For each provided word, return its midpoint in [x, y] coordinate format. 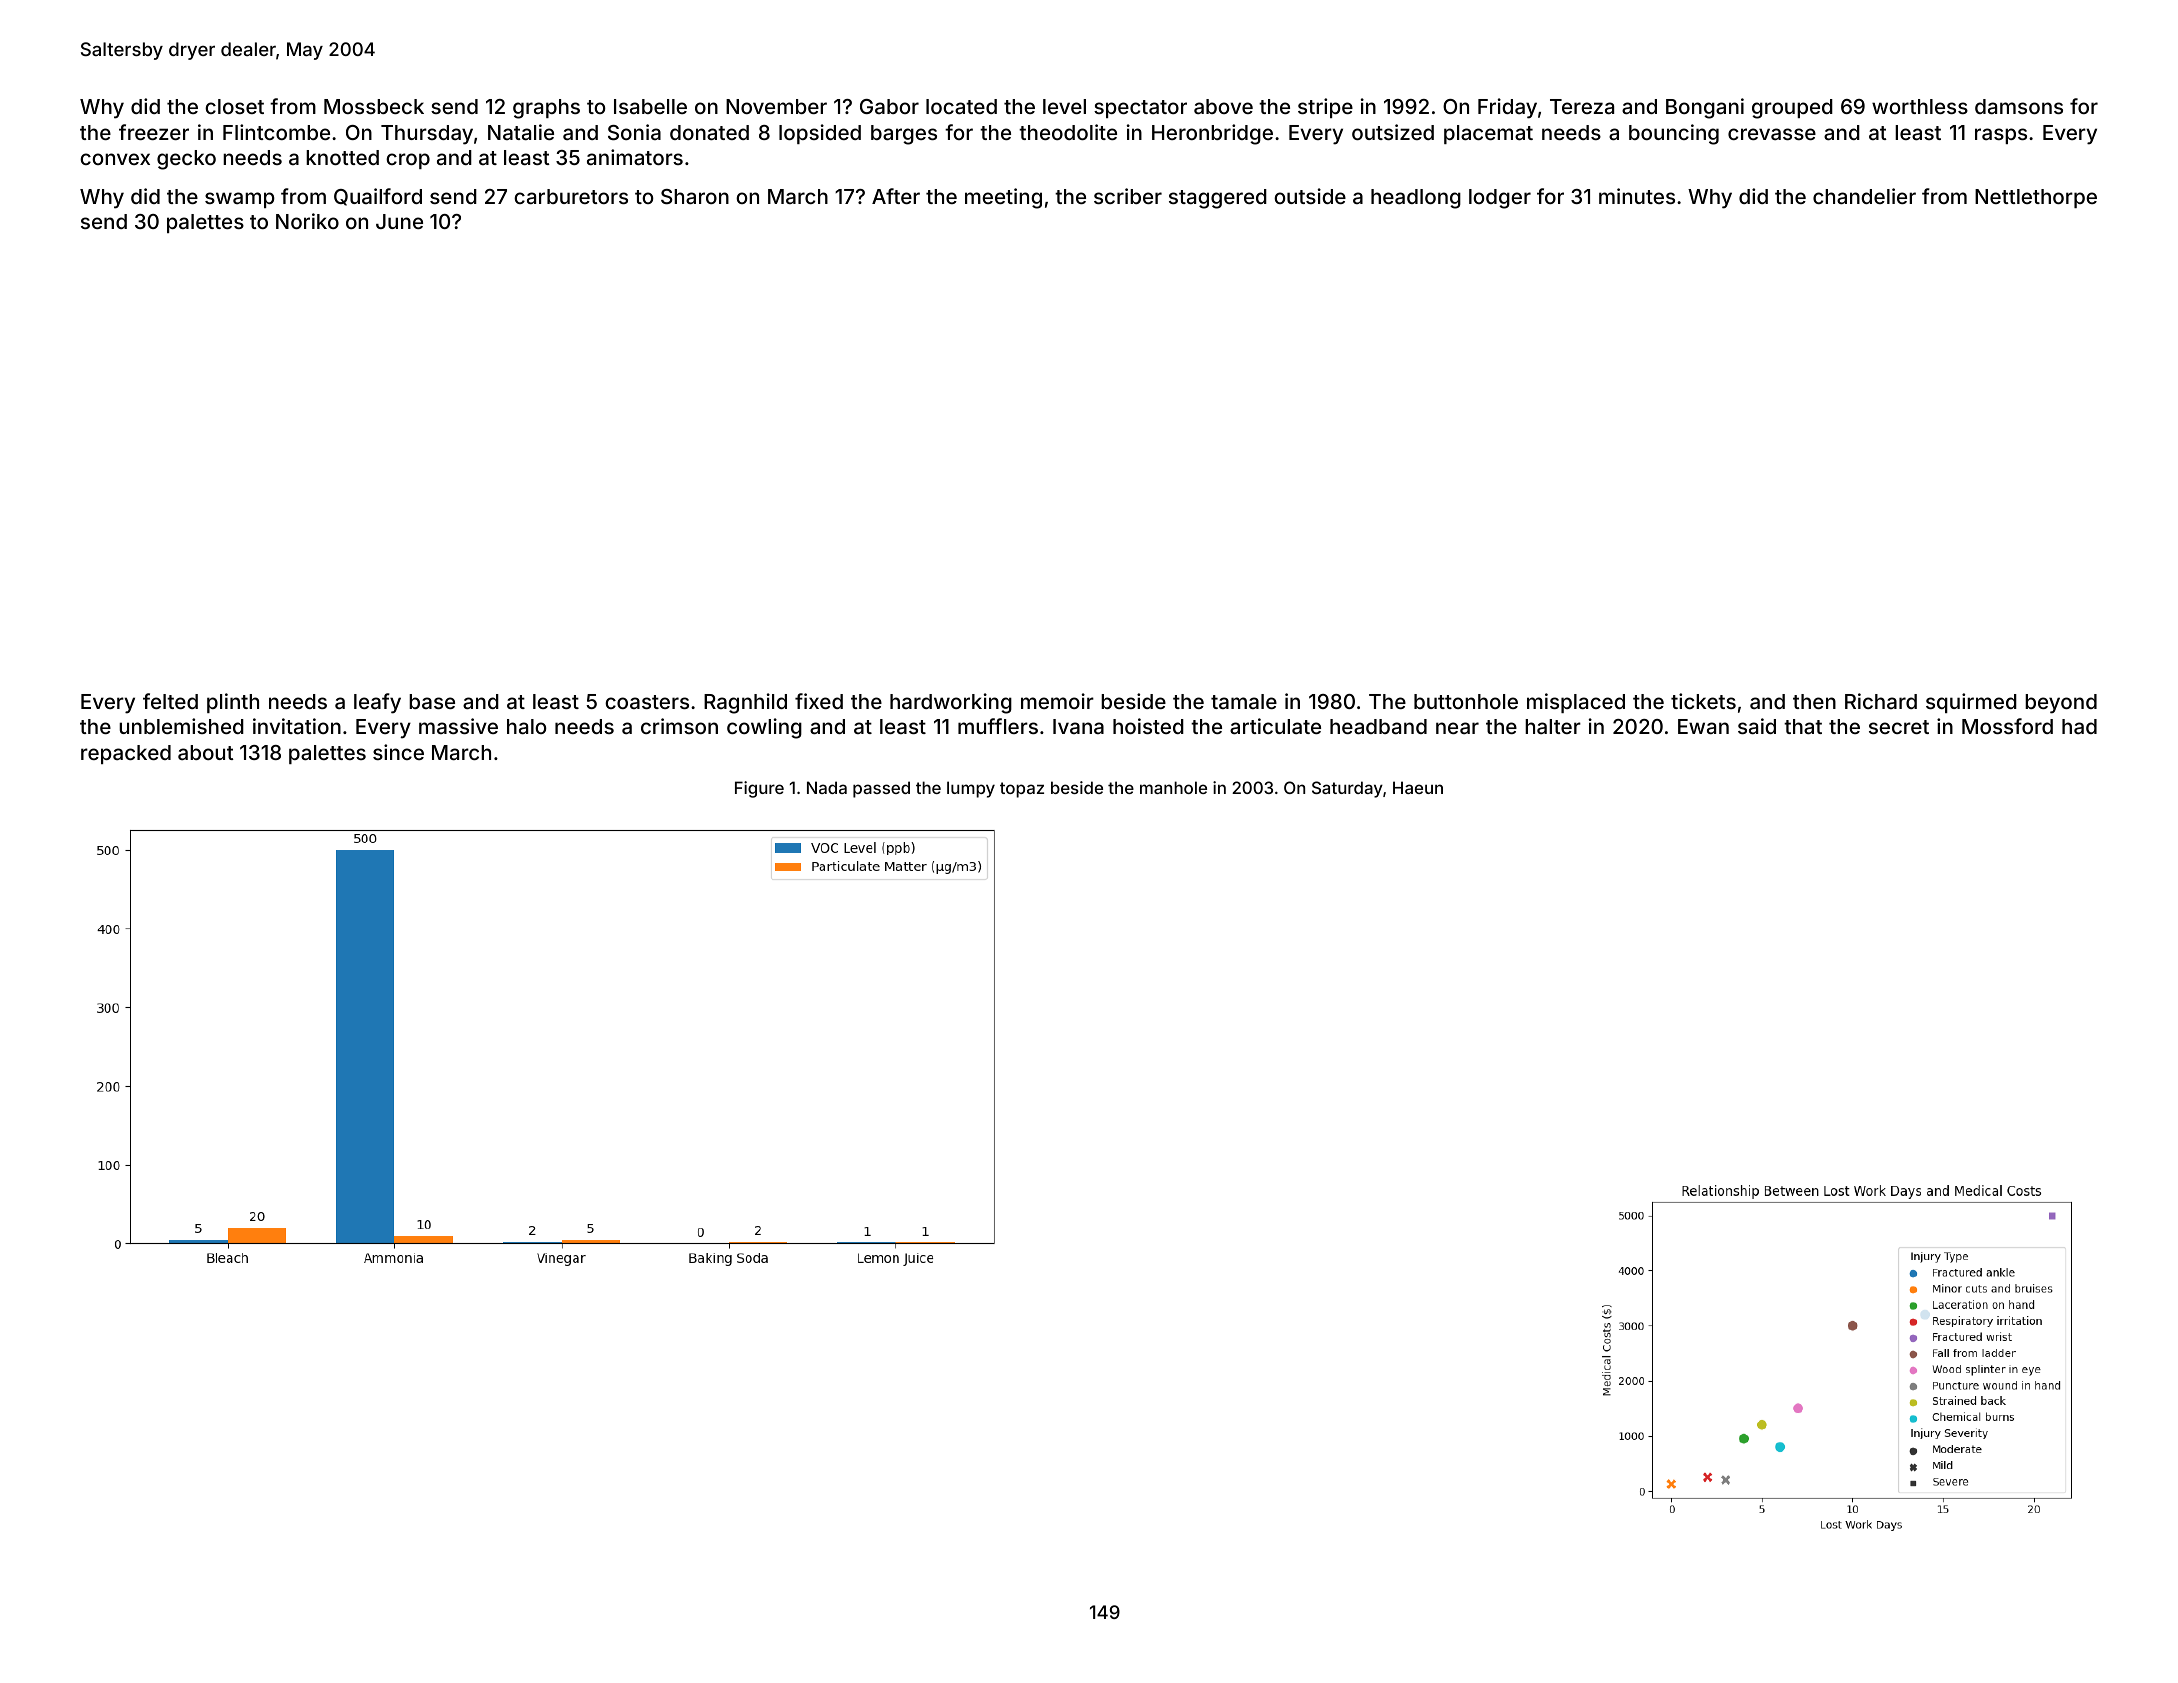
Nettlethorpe [2036, 198]
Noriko [307, 221]
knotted [342, 157]
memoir [1057, 701]
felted [170, 701]
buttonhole [1466, 701]
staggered [1218, 199]
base [432, 701]
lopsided [820, 134]
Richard [1881, 701]
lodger [1500, 199]
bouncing [1674, 134]
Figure [759, 789]
